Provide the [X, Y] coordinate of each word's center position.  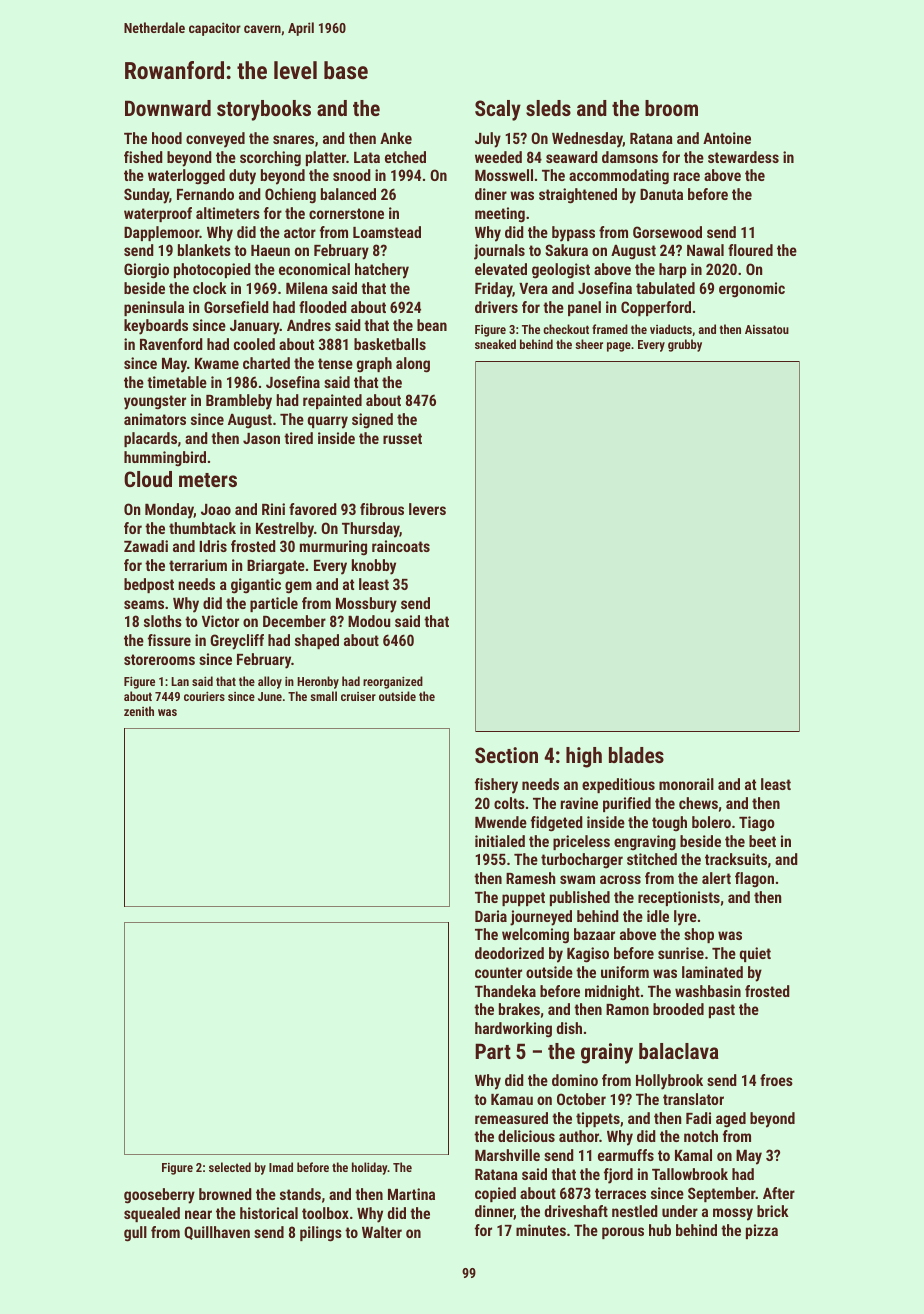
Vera [533, 288]
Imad [281, 1167]
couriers [204, 696]
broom [671, 108]
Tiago [757, 824]
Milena [307, 288]
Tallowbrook [690, 1174]
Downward [168, 108]
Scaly [498, 110]
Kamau [512, 1099]
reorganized [393, 682]
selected [230, 1167]
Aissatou [767, 329]
